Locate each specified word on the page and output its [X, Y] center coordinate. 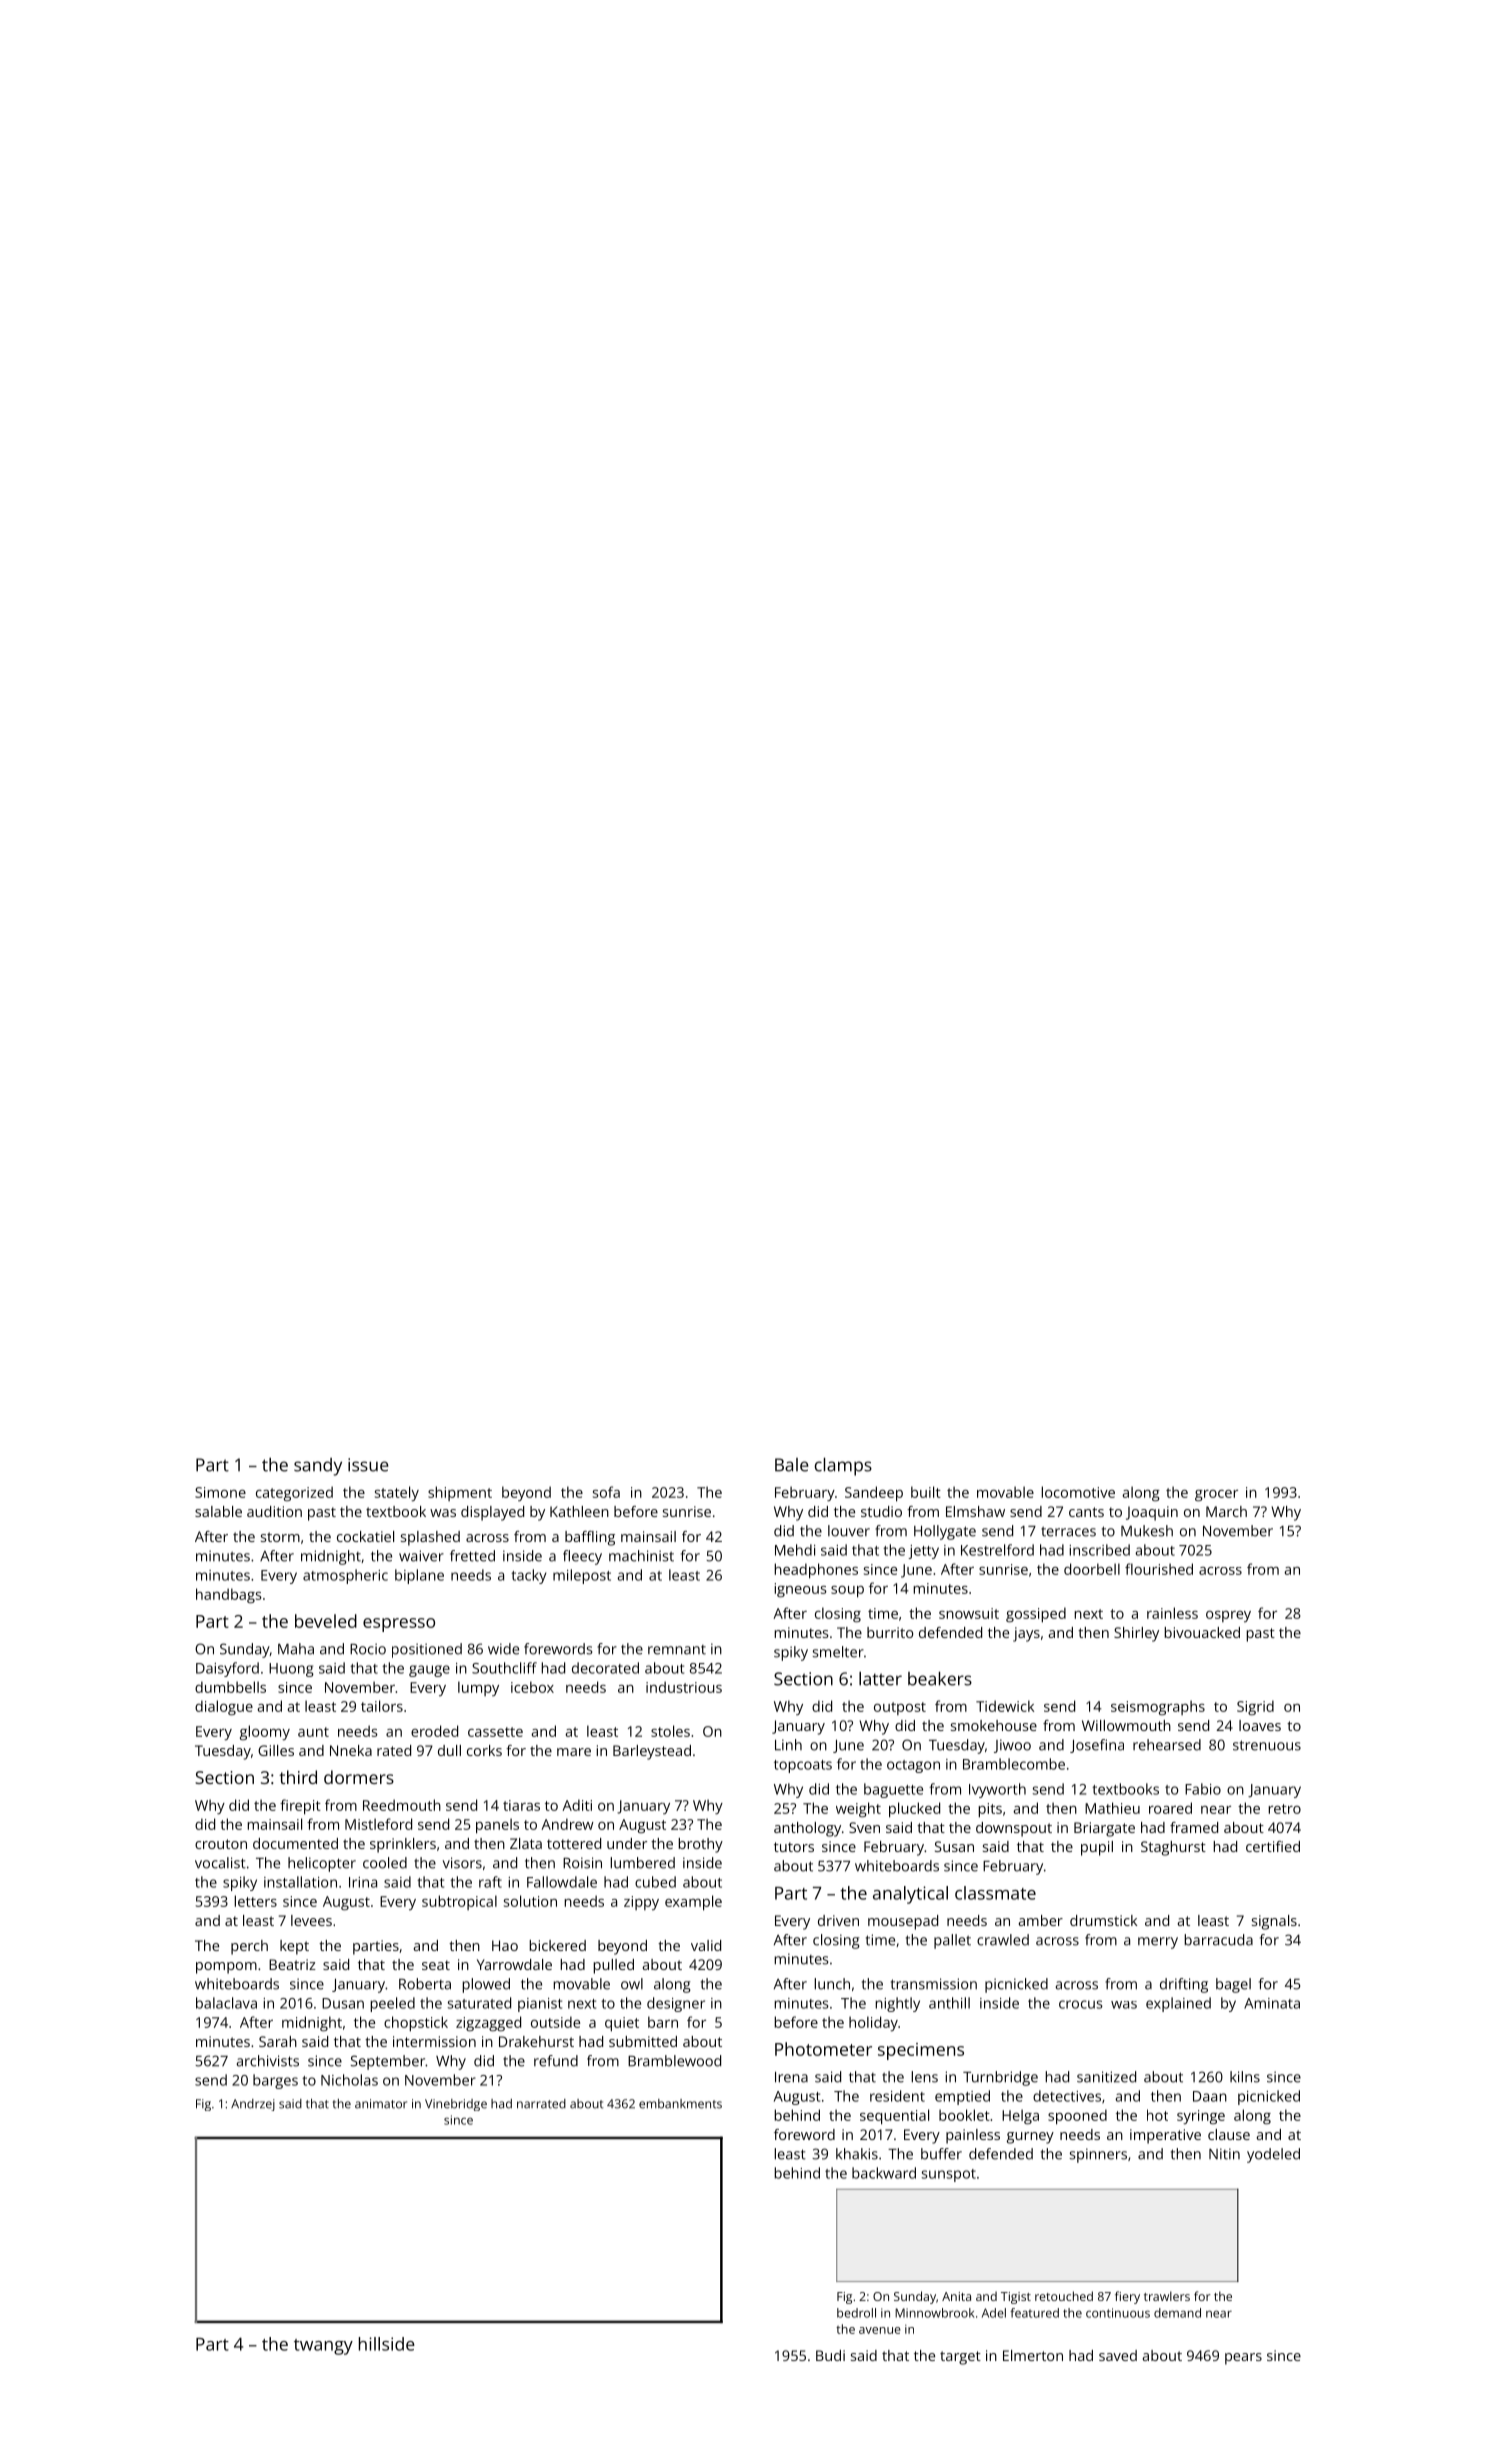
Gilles [276, 1750]
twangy [323, 2347]
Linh [788, 1745]
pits [990, 1810]
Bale [792, 1465]
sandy [318, 1467]
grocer [1216, 1495]
